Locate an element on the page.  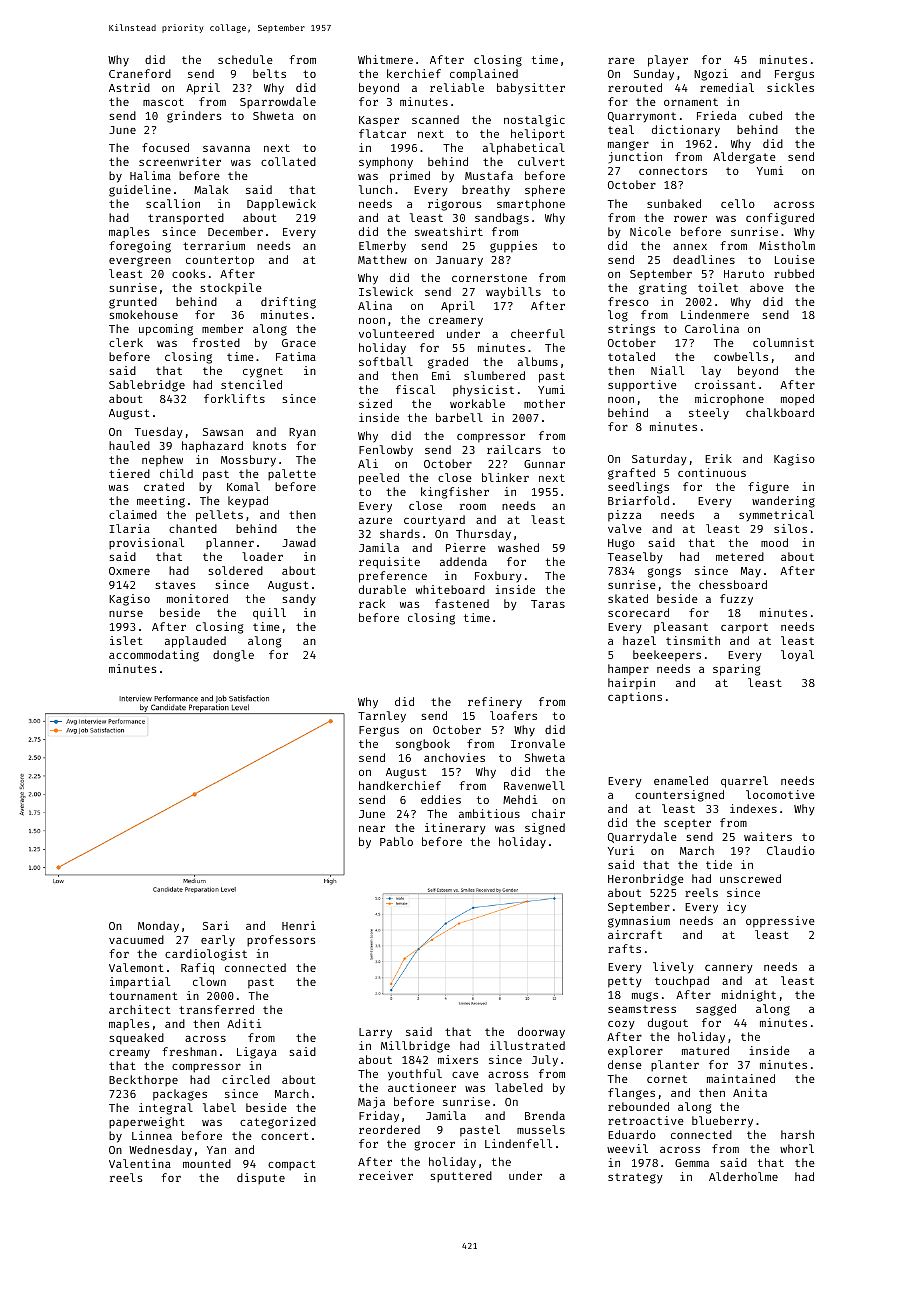
accommodating is located at coordinates (154, 656).
